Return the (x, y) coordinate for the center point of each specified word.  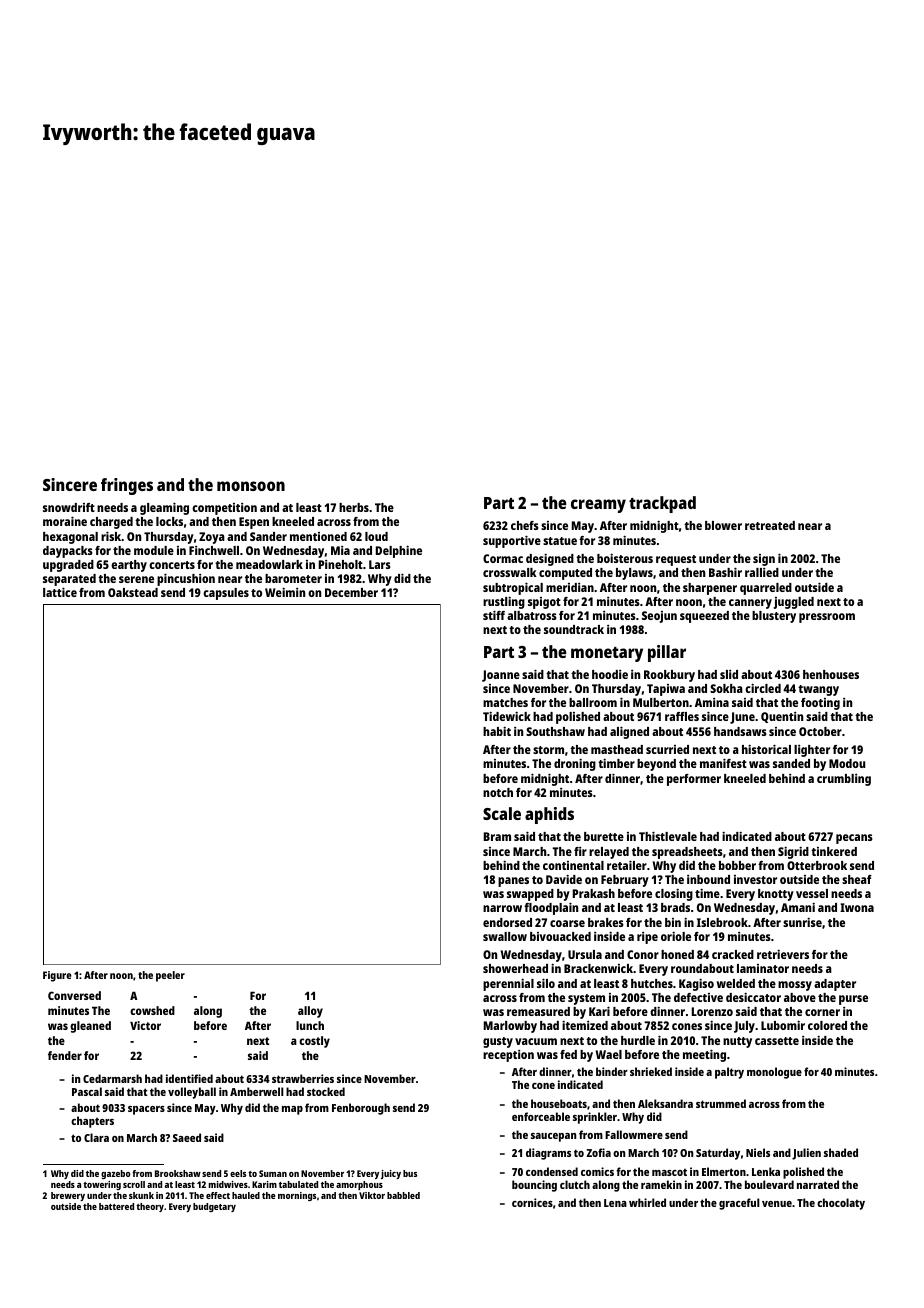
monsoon (251, 486)
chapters (92, 1122)
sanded (791, 763)
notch (498, 792)
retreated (770, 525)
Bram (497, 836)
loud (376, 536)
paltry (729, 1073)
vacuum (536, 1041)
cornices (532, 1202)
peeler (170, 976)
